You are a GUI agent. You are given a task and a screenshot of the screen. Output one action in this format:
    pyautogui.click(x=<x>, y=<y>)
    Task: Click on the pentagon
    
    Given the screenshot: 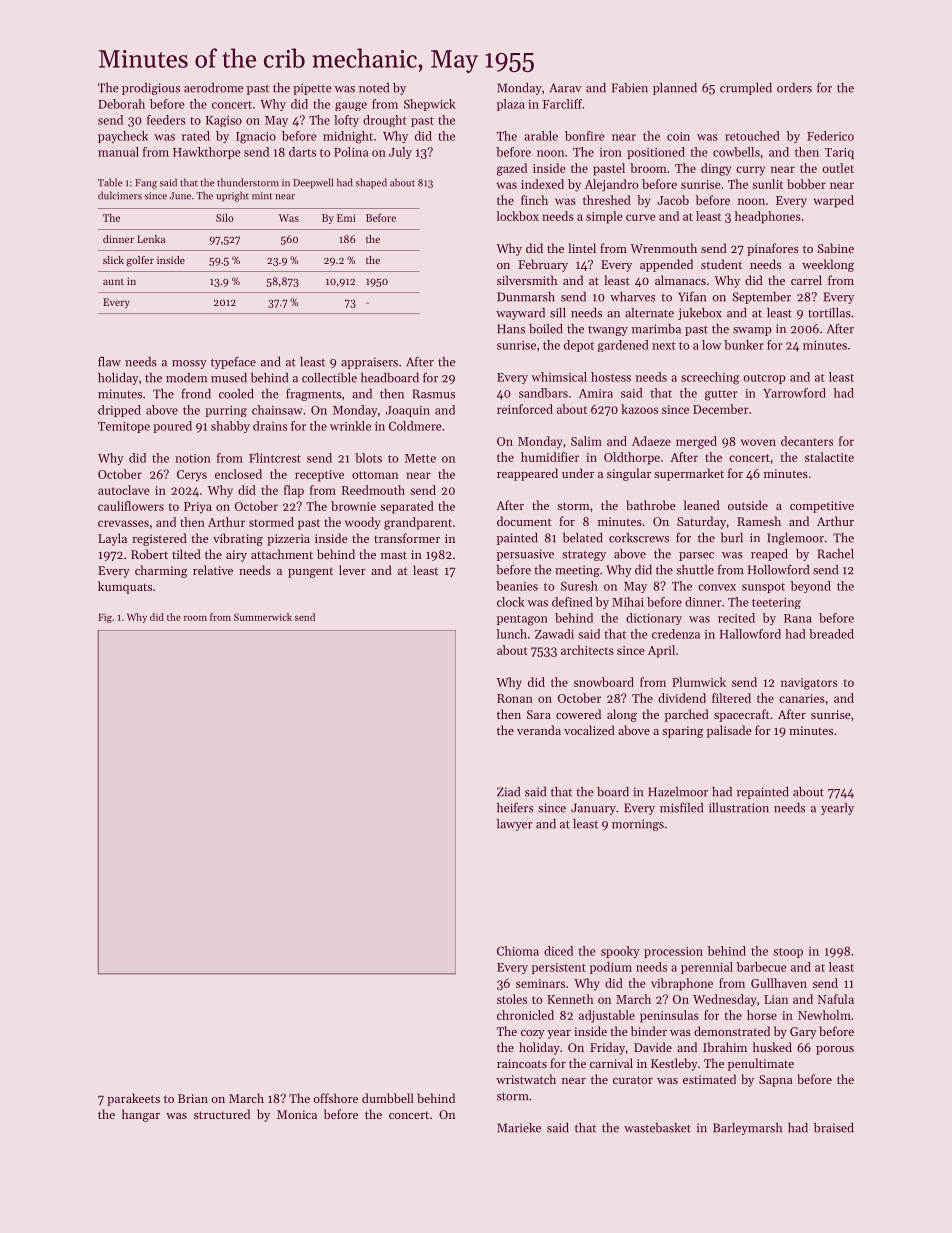 What is the action you would take?
    pyautogui.click(x=522, y=620)
